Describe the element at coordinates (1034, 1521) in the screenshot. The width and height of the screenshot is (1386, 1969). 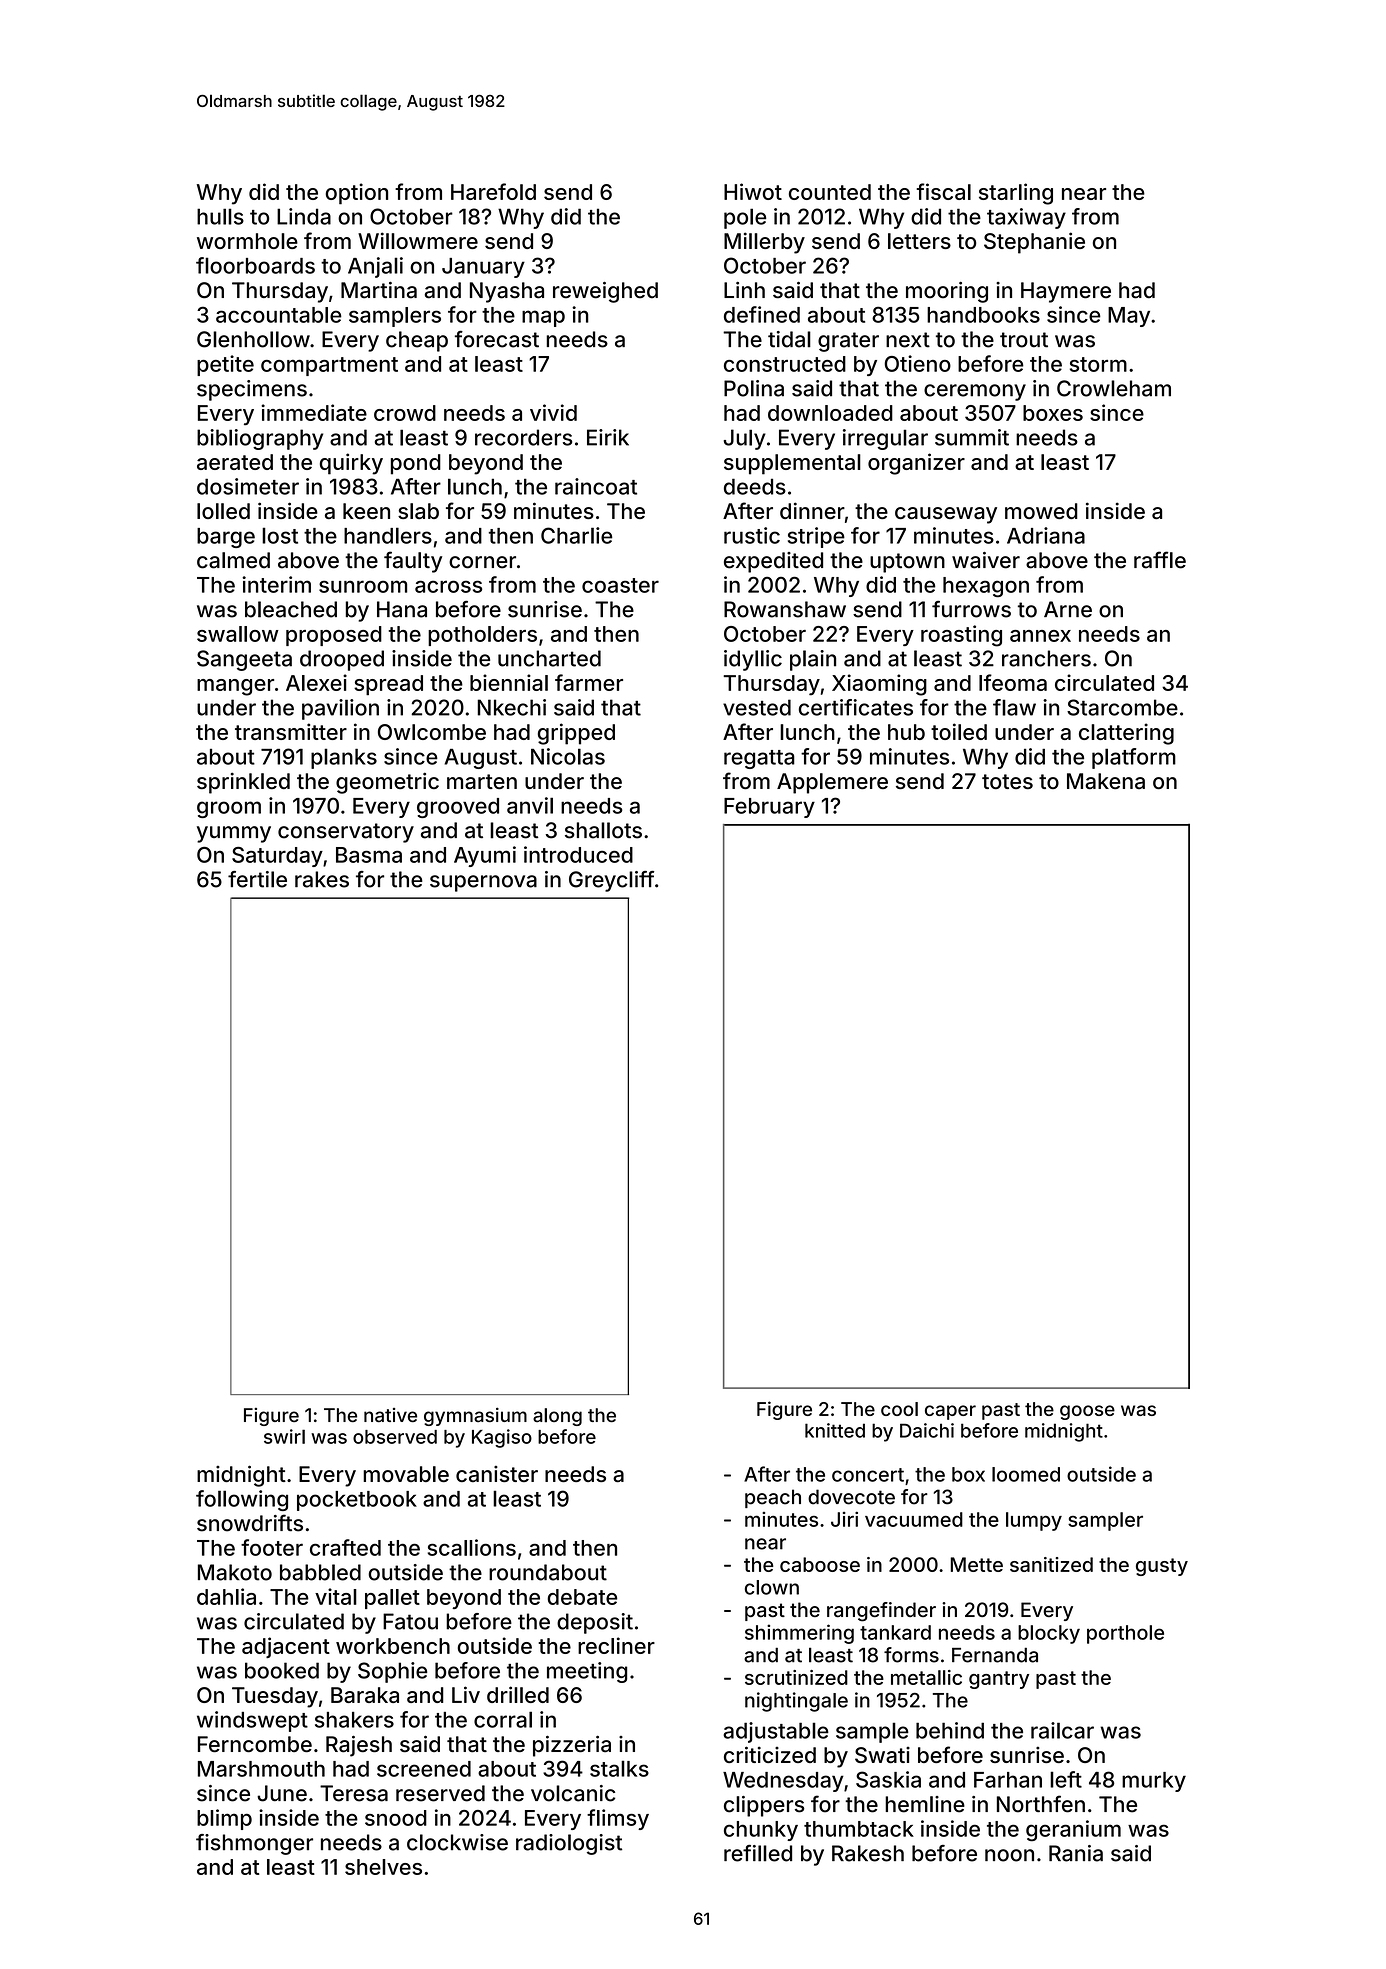
I see `lumpy` at that location.
